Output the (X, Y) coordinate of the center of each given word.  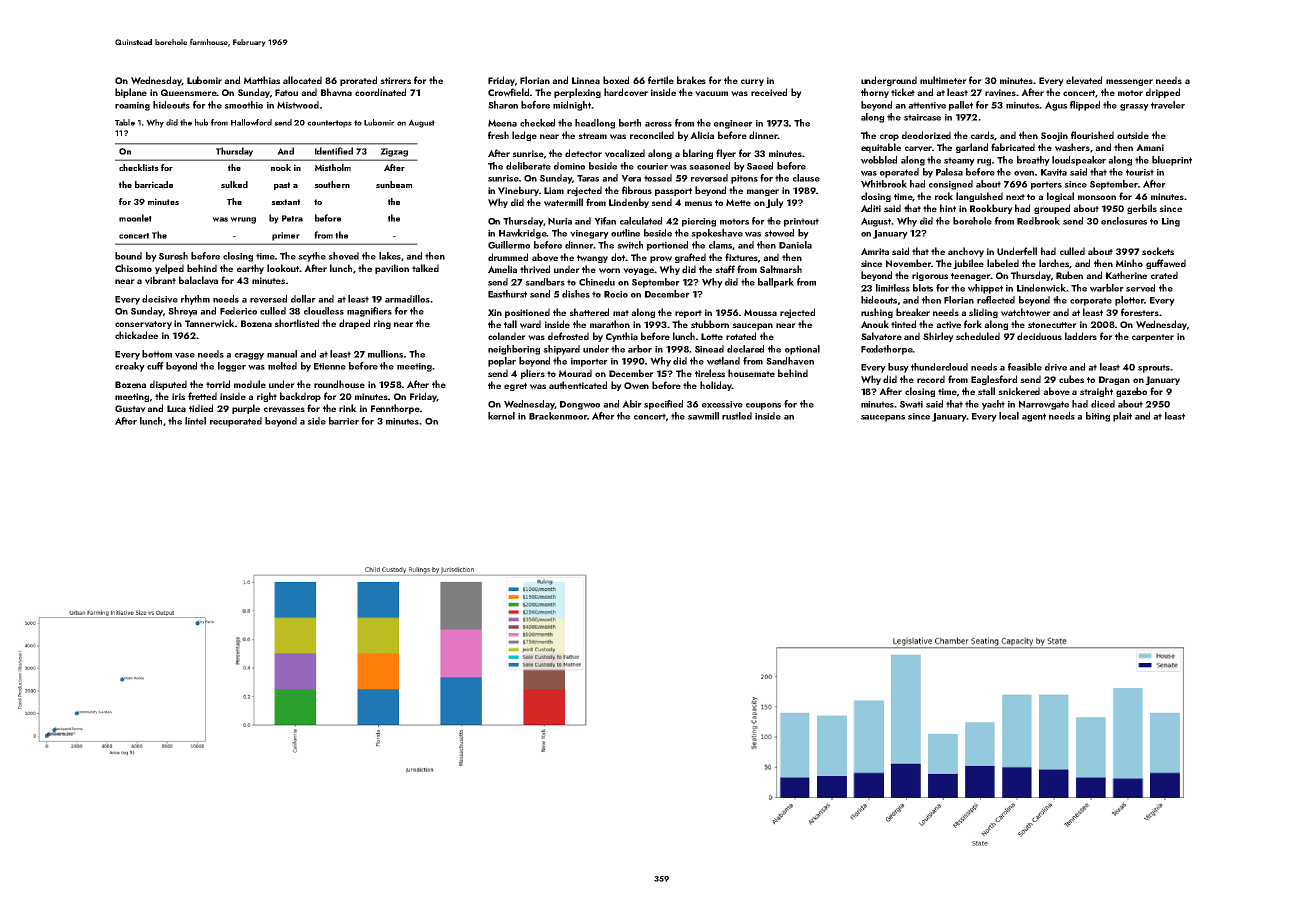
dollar (303, 299)
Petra (292, 218)
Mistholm (333, 167)
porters (1046, 185)
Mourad (575, 373)
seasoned (709, 166)
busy (898, 368)
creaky (130, 367)
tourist (1140, 172)
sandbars (545, 282)
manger (763, 192)
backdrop (300, 397)
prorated (358, 81)
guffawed (1166, 264)
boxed (616, 80)
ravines (1000, 93)
